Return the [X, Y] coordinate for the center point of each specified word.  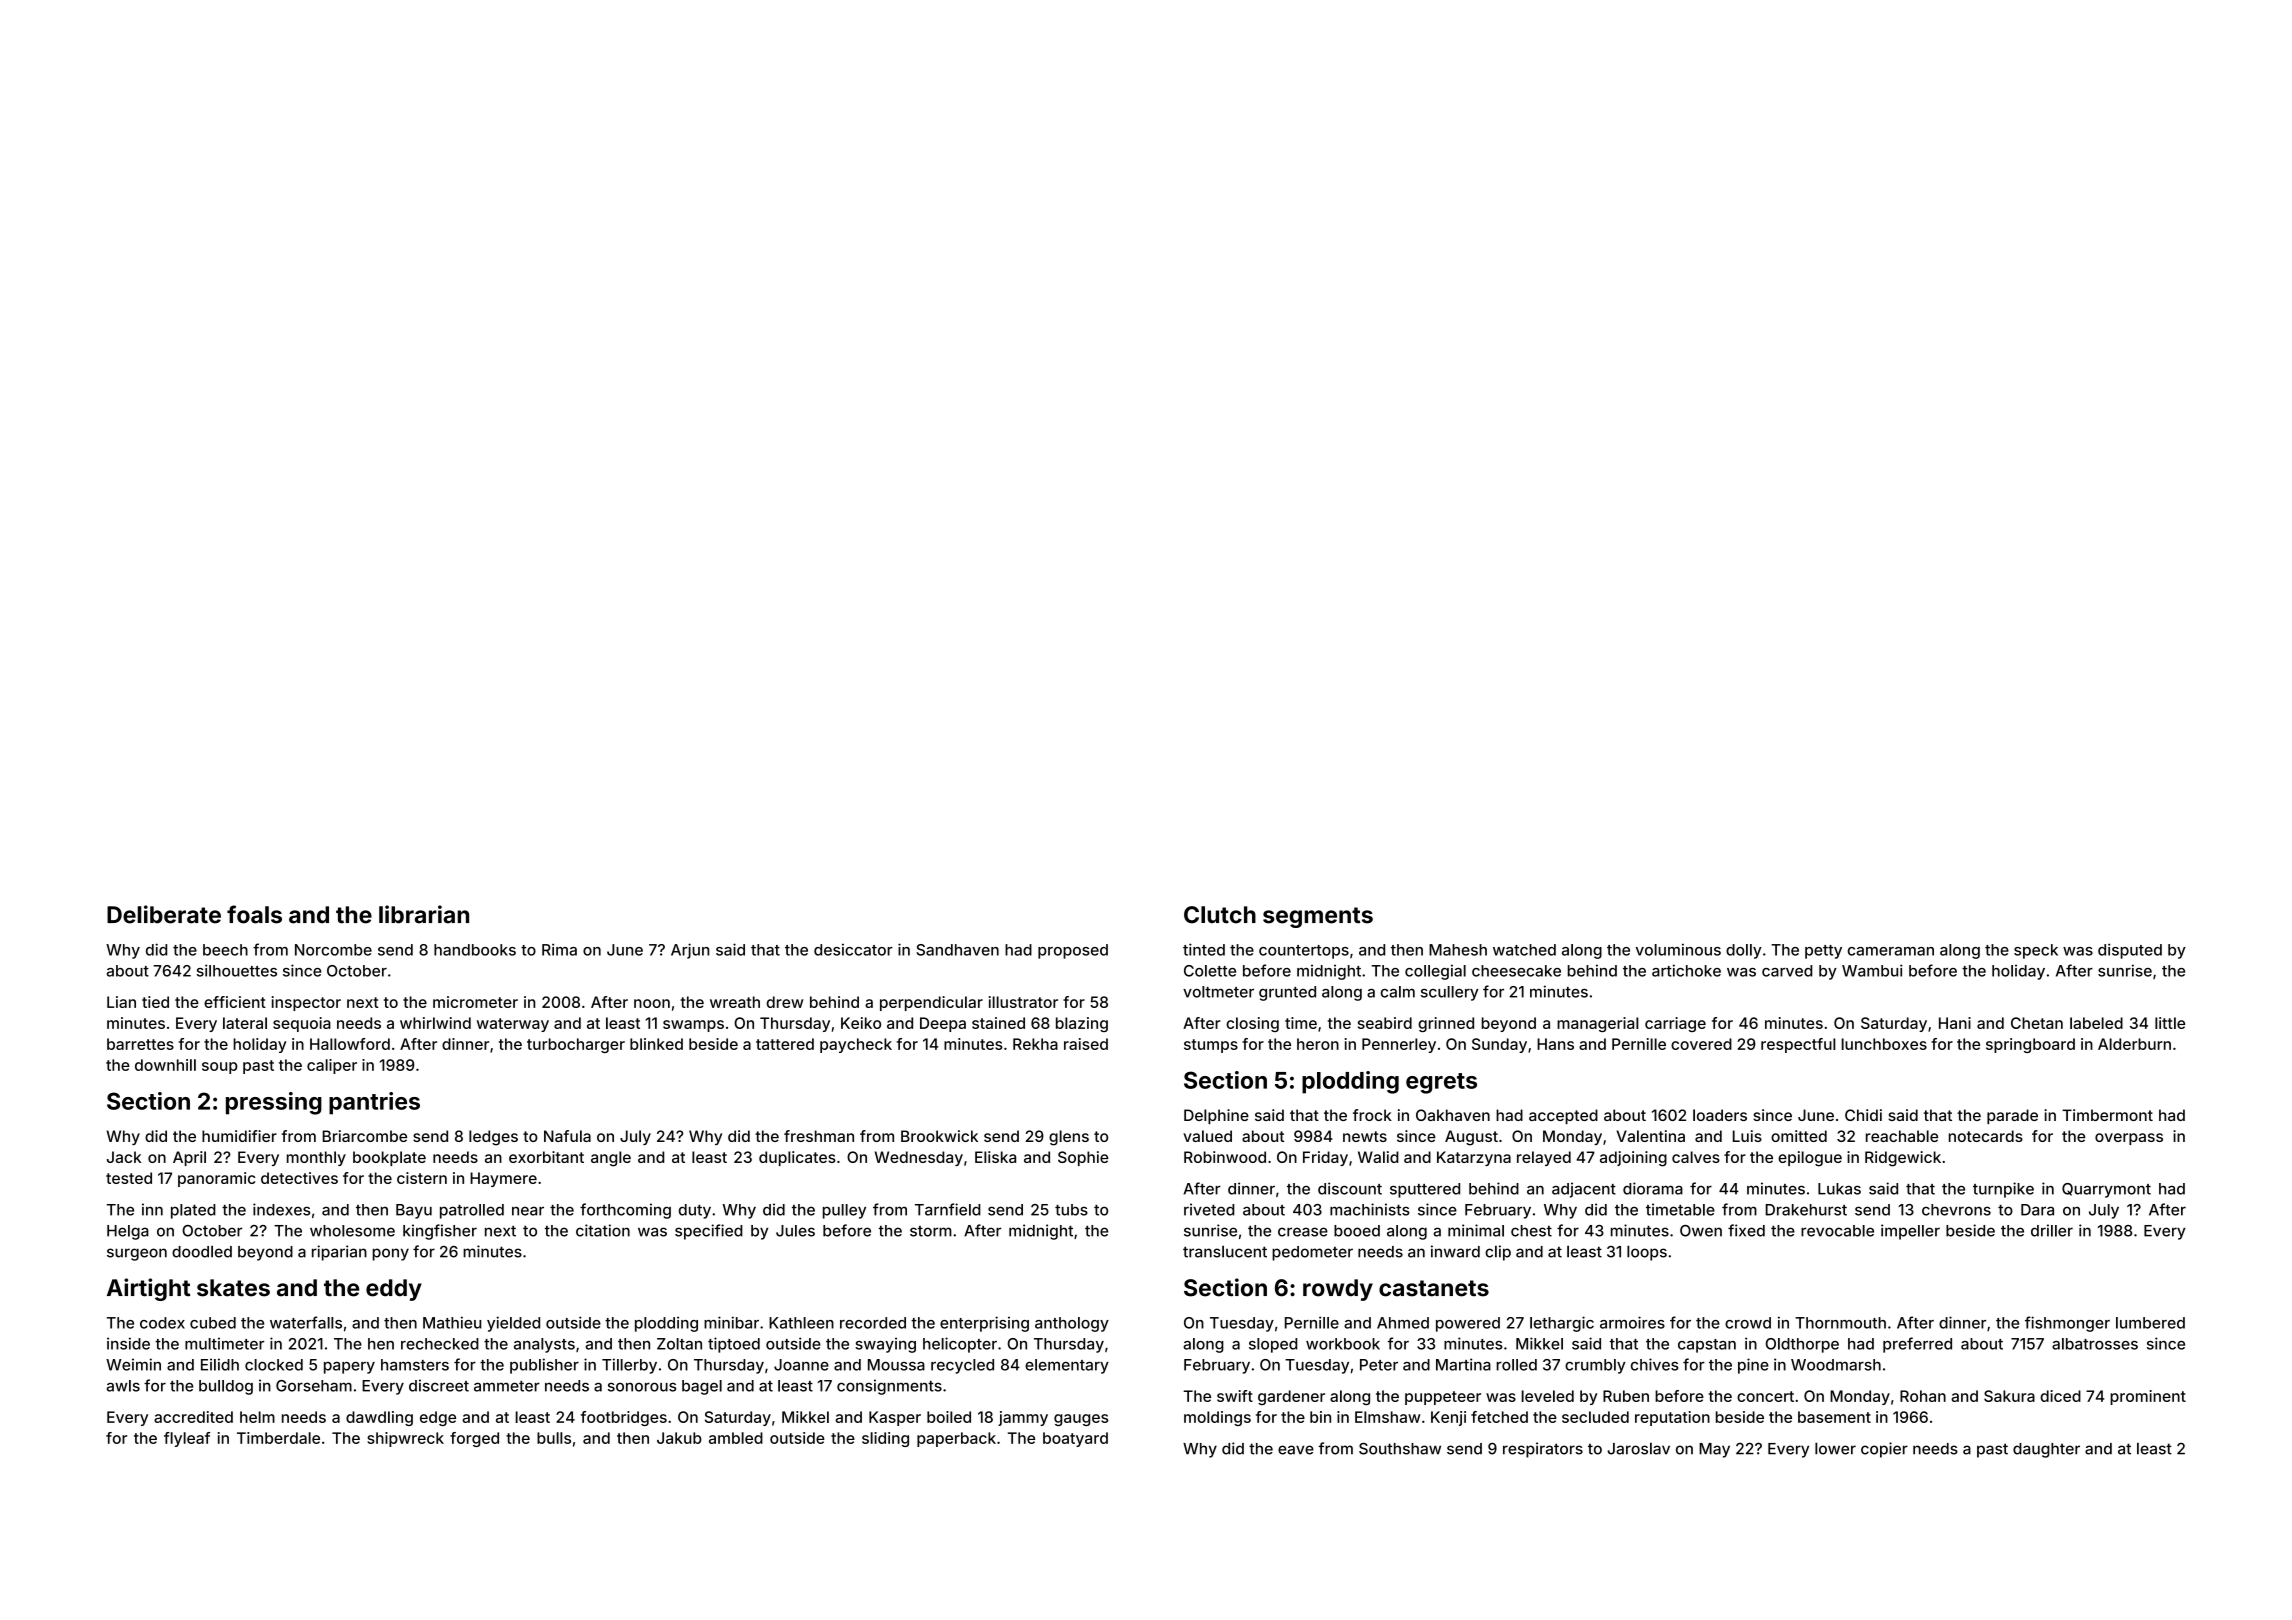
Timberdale [278, 1438]
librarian [424, 914]
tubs [1071, 1210]
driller [2052, 1230]
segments [1318, 917]
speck [2036, 951]
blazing [1082, 1024]
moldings [1217, 1418]
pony [391, 1254]
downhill [165, 1065]
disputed [2130, 951]
